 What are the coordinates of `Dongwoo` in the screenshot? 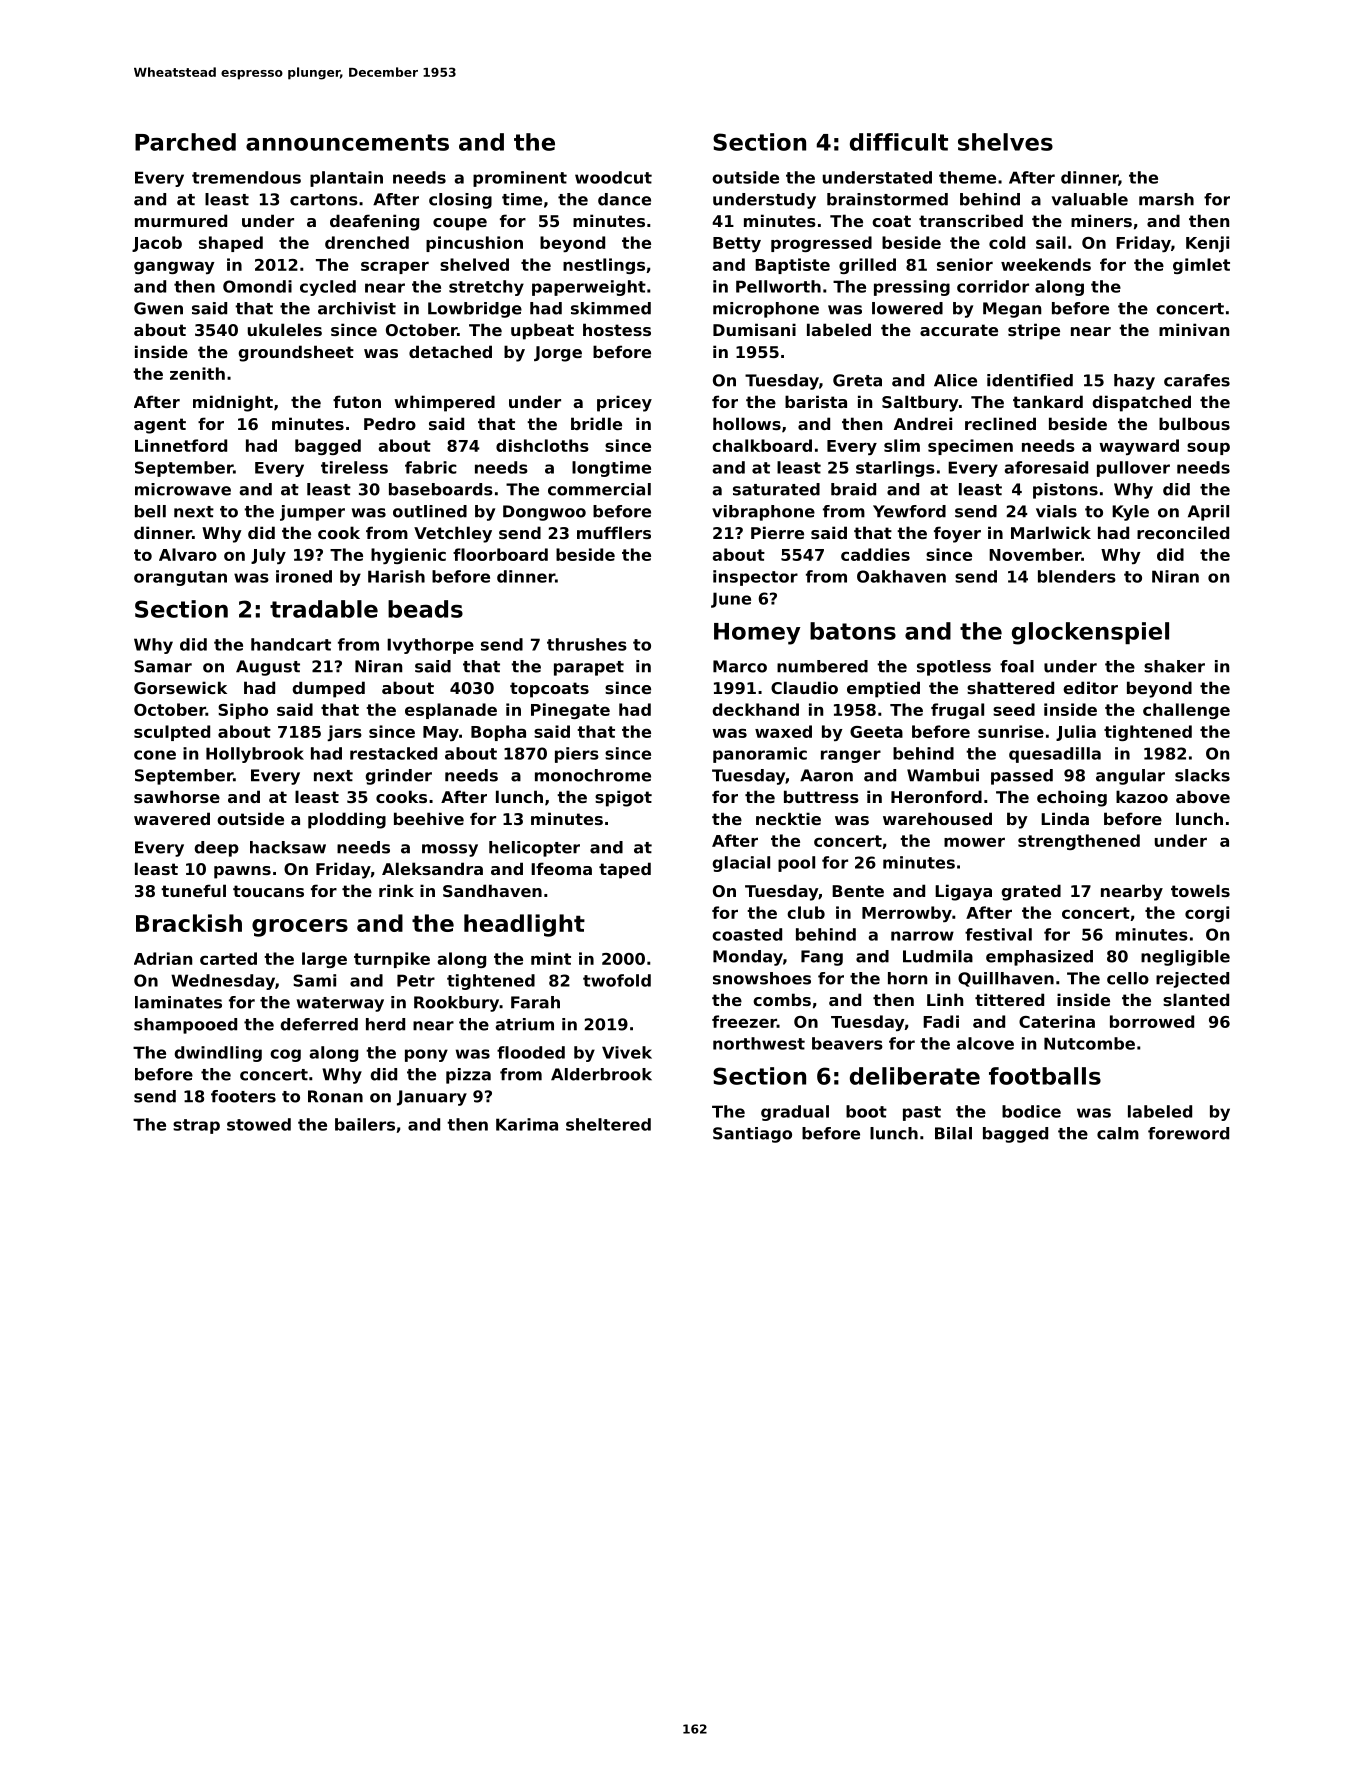 It's located at (544, 513).
